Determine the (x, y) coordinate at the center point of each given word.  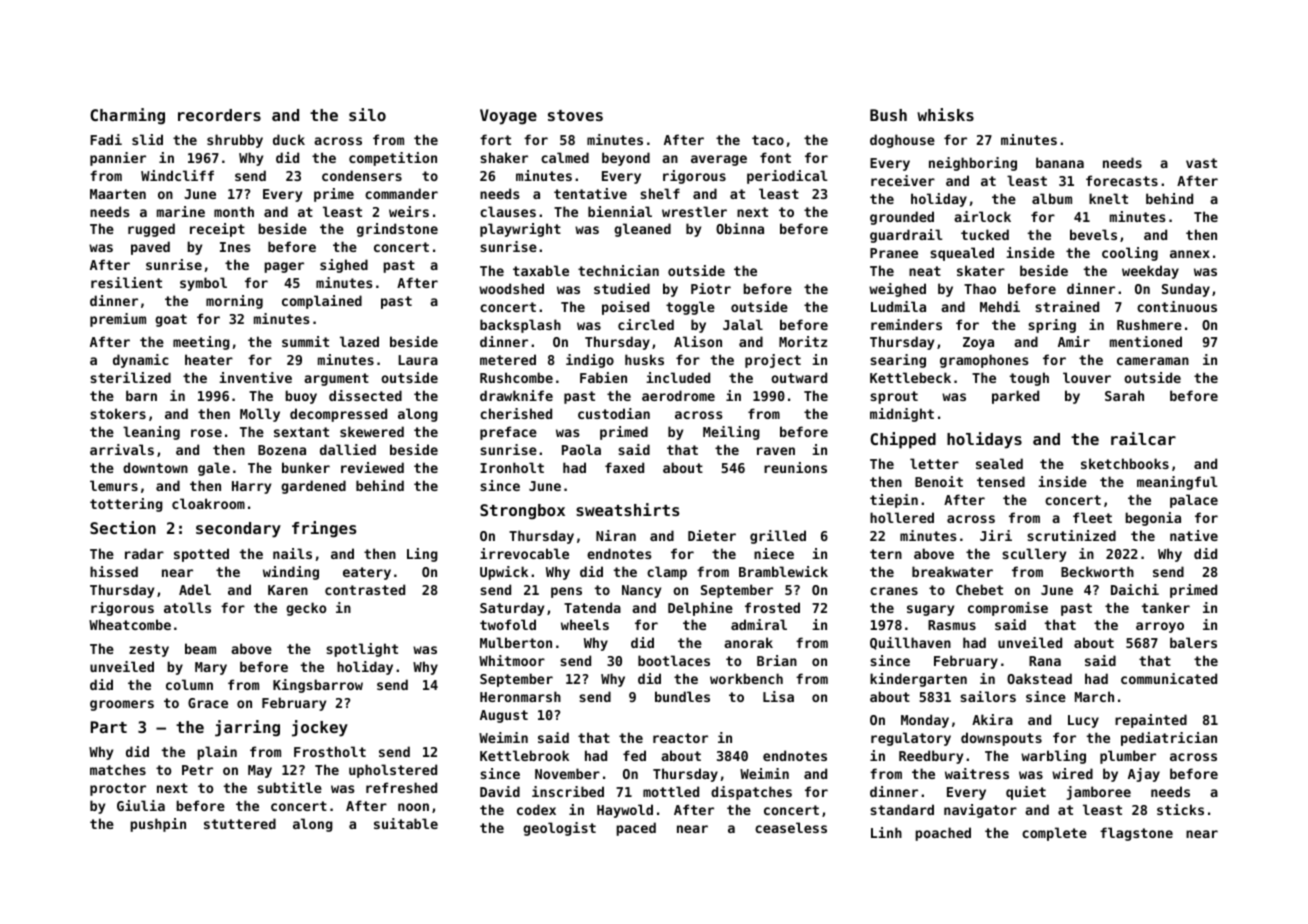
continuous (1177, 306)
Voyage (508, 117)
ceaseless (791, 827)
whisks (945, 114)
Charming (127, 116)
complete (1054, 834)
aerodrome (678, 395)
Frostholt (330, 751)
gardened (313, 487)
